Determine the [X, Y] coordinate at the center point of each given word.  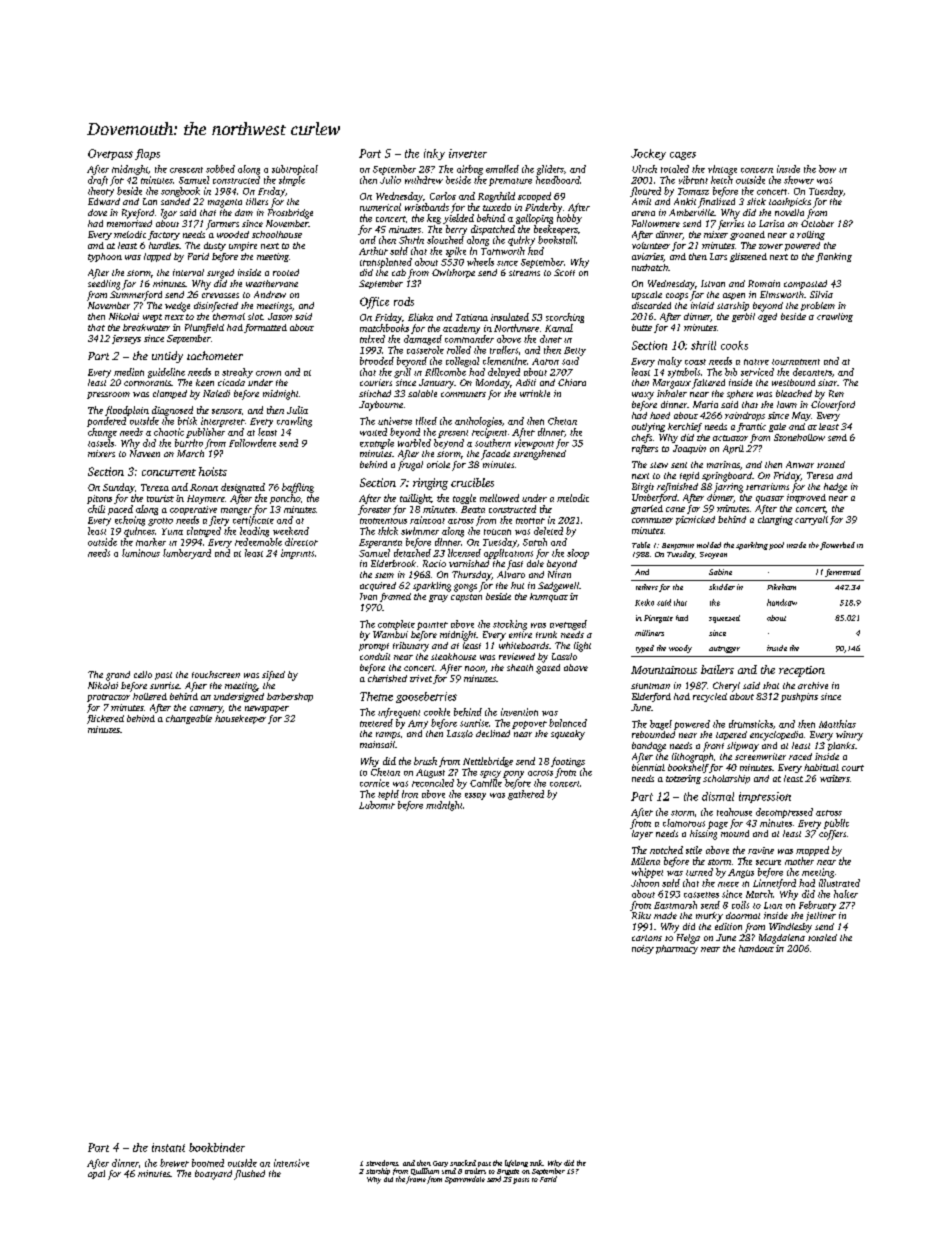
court [853, 768]
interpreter [223, 422]
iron [410, 794]
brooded [377, 361]
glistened [748, 257]
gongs [465, 588]
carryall [811, 520]
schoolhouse [277, 234]
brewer [174, 1163]
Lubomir [377, 805]
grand [118, 676]
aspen [734, 296]
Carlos [443, 196]
